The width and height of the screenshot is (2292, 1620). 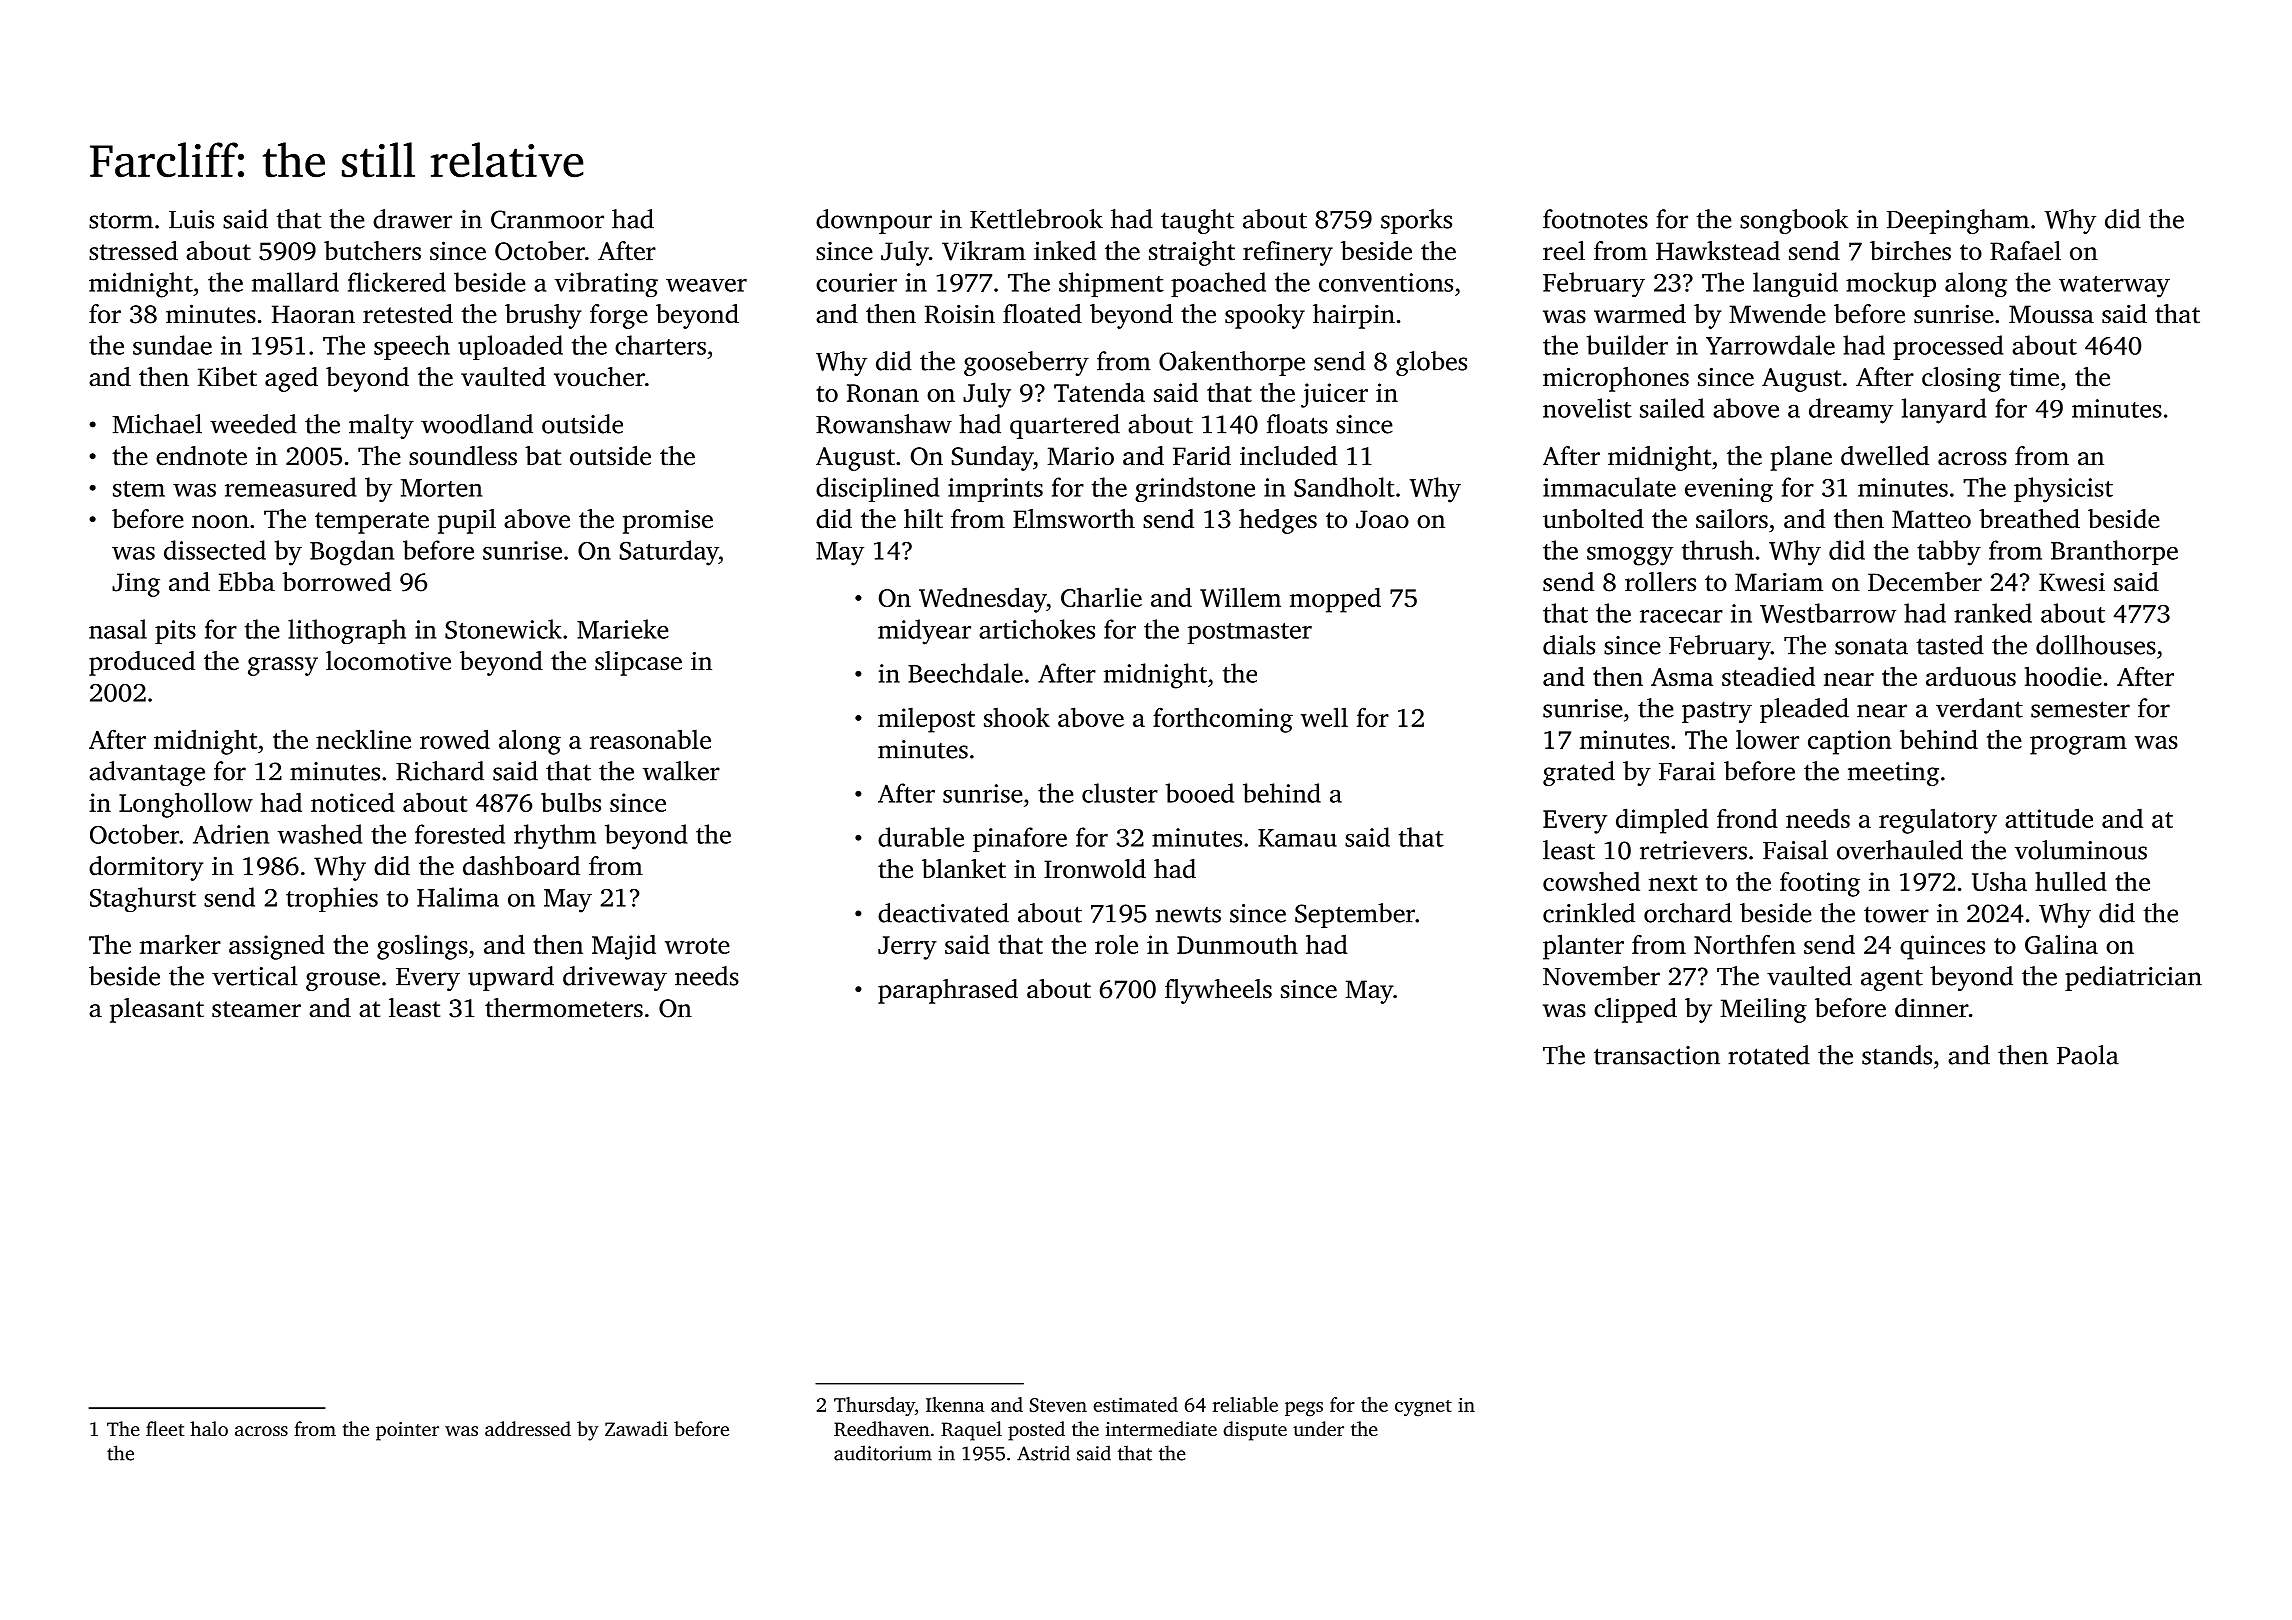 I want to click on Yarrowdale, so click(x=1770, y=345).
